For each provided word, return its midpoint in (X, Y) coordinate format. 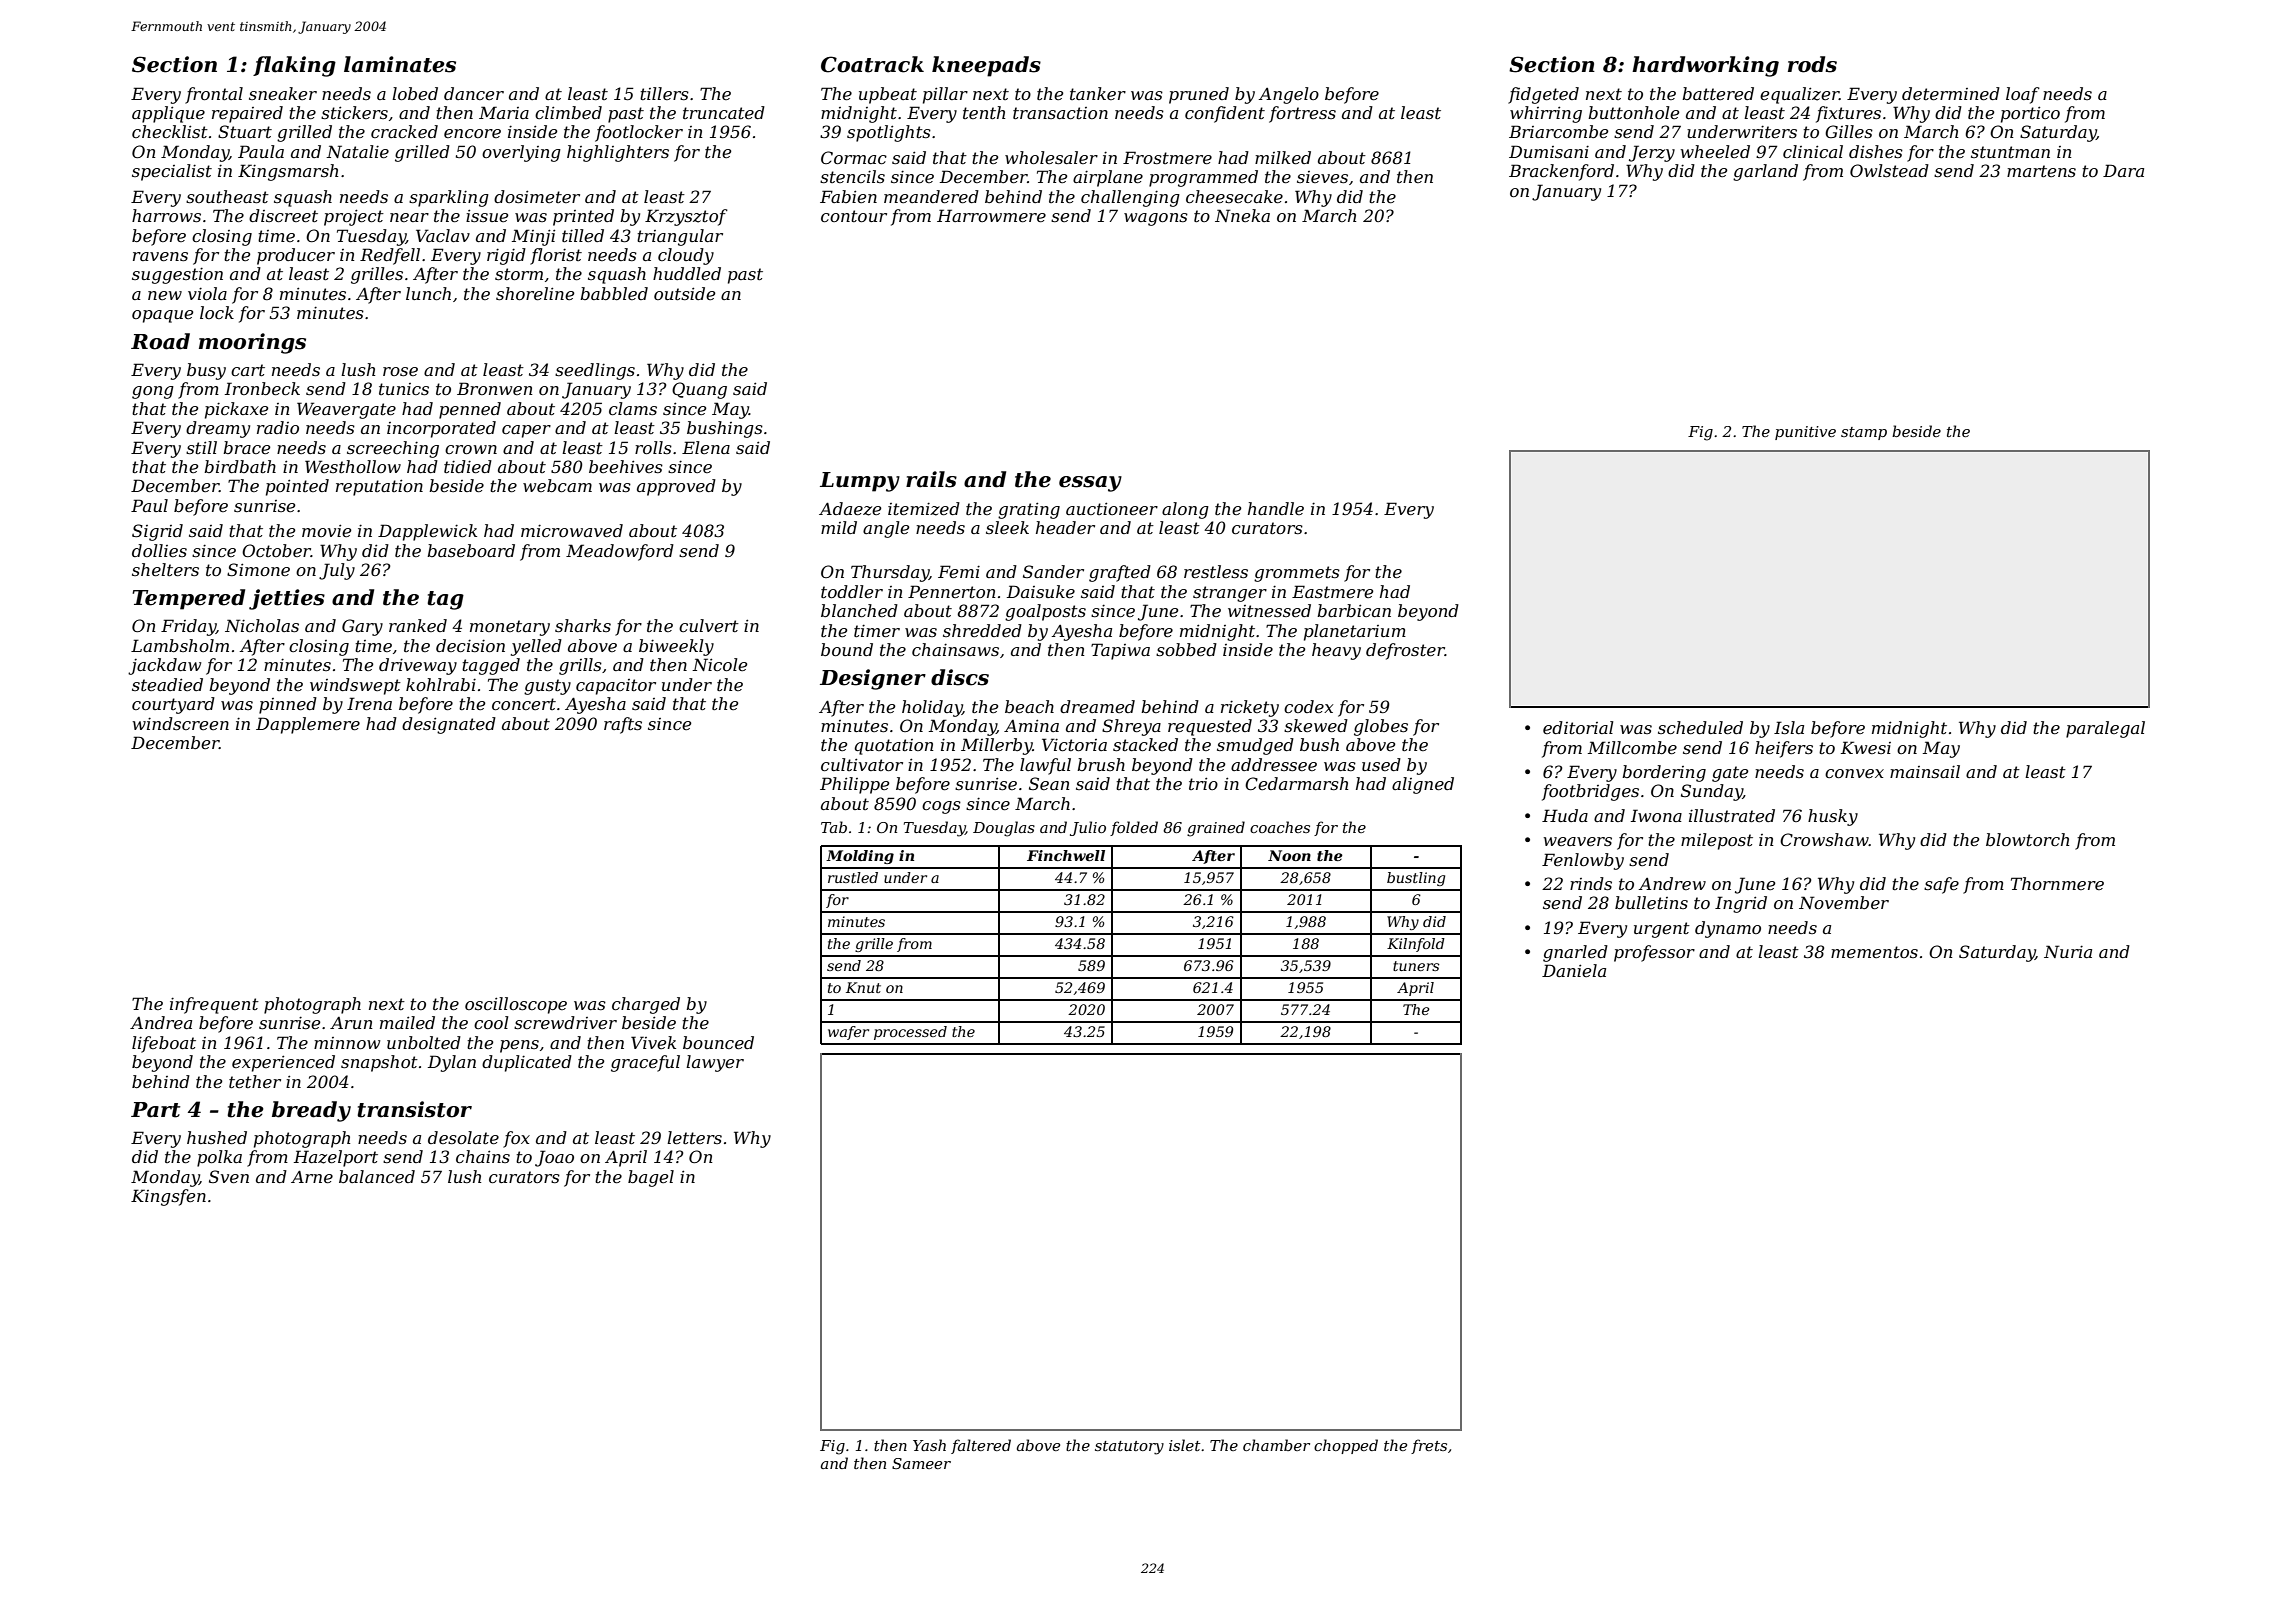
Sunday (1712, 792)
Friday (188, 627)
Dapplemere (308, 725)
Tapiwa (1120, 651)
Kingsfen (168, 1197)
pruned (1199, 95)
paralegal (2105, 729)
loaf (2023, 95)
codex (1308, 706)
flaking (294, 66)
